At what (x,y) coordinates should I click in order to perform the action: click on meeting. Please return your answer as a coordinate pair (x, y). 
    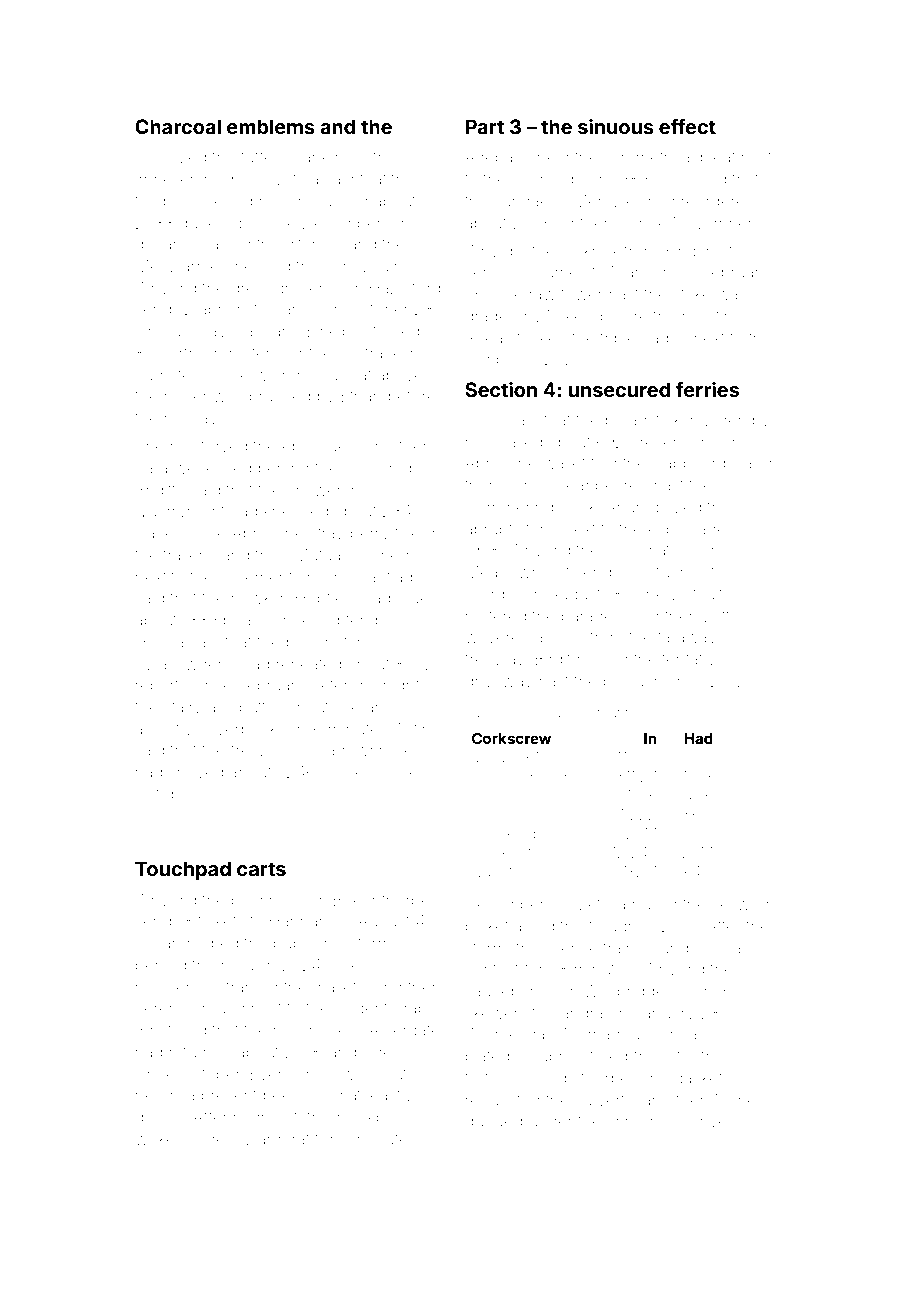
    Looking at the image, I should click on (712, 318).
